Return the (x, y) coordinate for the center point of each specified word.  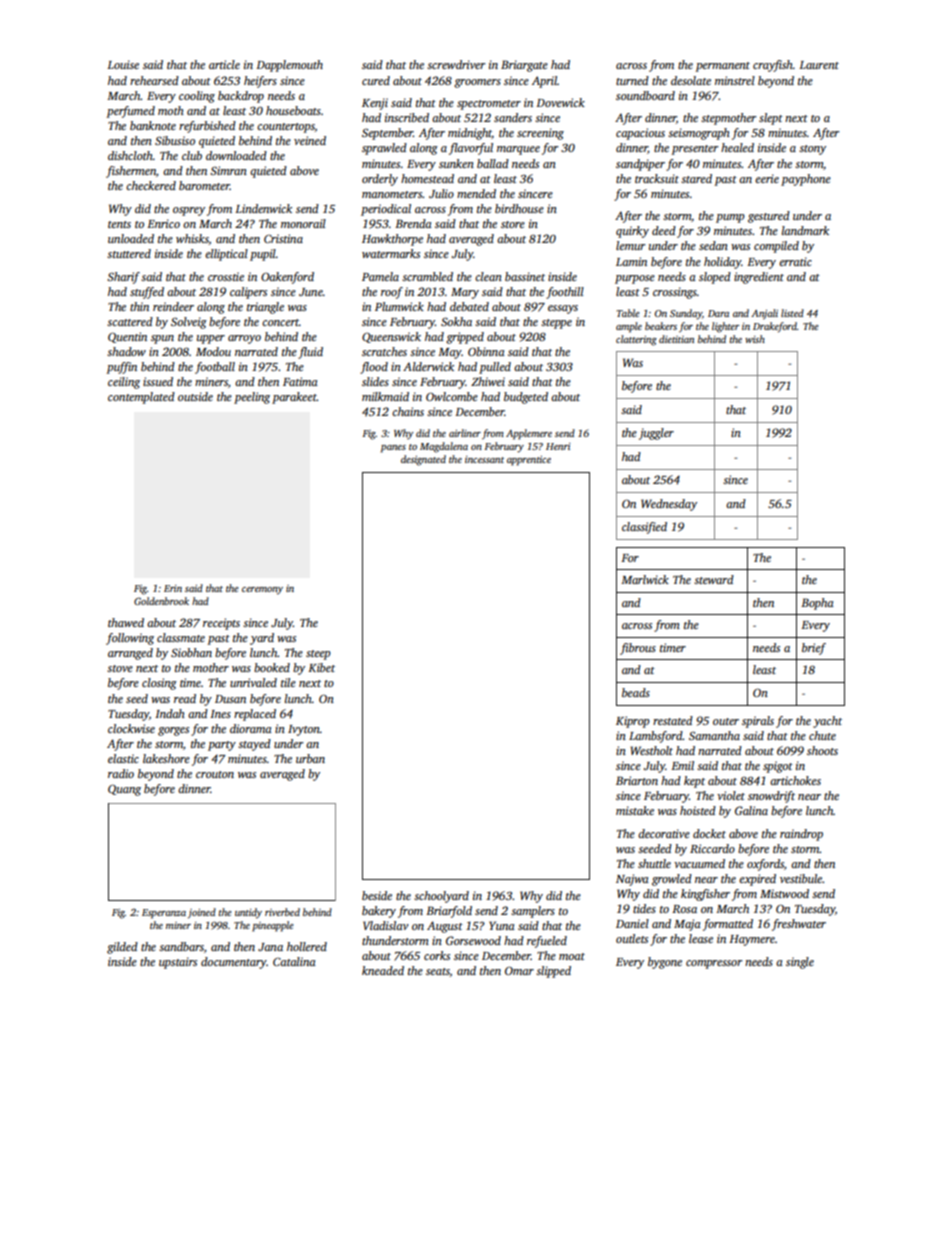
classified (644, 528)
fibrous (638, 649)
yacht (827, 722)
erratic (795, 261)
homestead (427, 178)
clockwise (131, 728)
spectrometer (489, 105)
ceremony (262, 591)
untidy (248, 913)
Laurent (819, 65)
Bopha (817, 604)
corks (437, 955)
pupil (263, 255)
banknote (153, 125)
